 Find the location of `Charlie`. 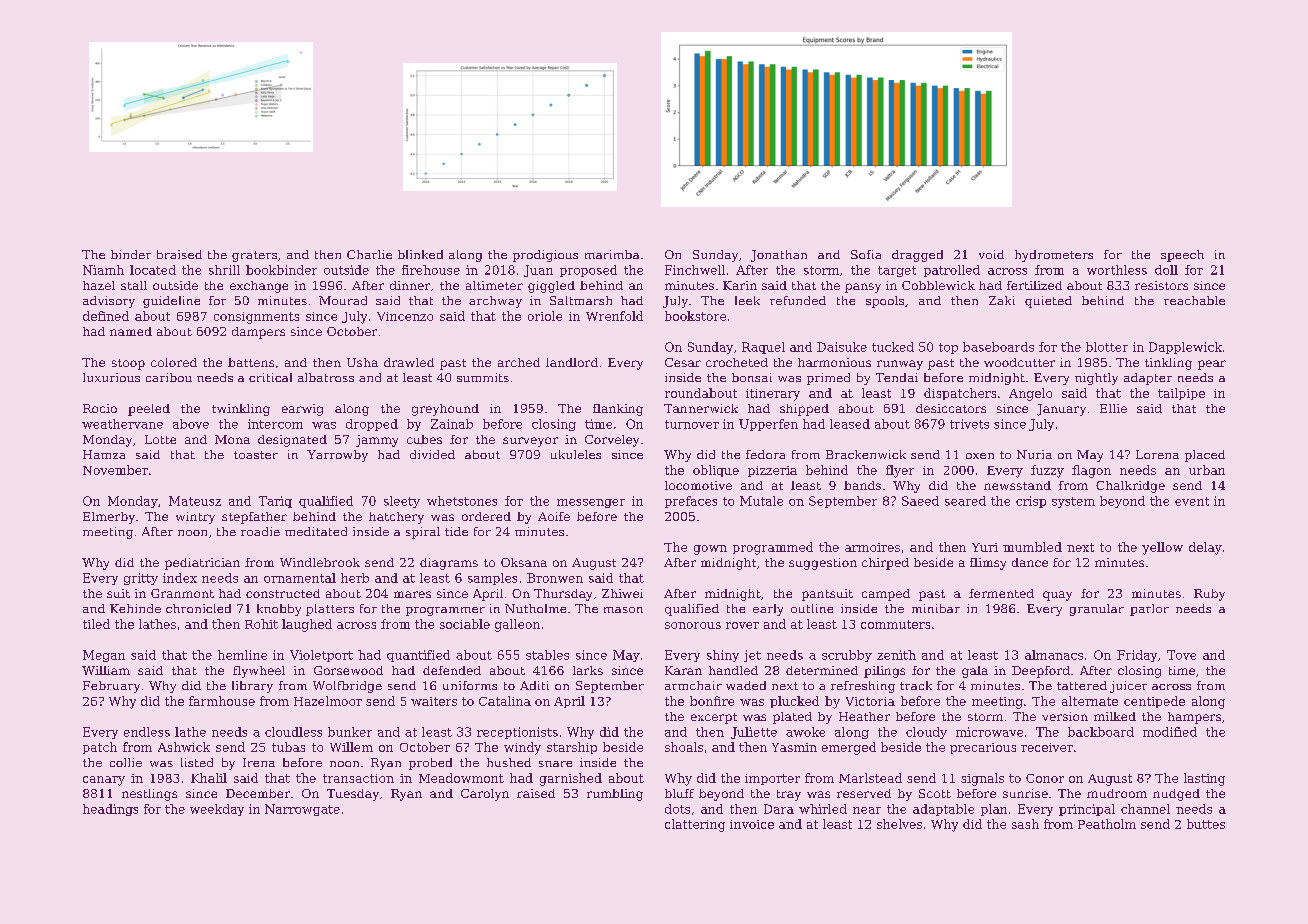

Charlie is located at coordinates (369, 254).
